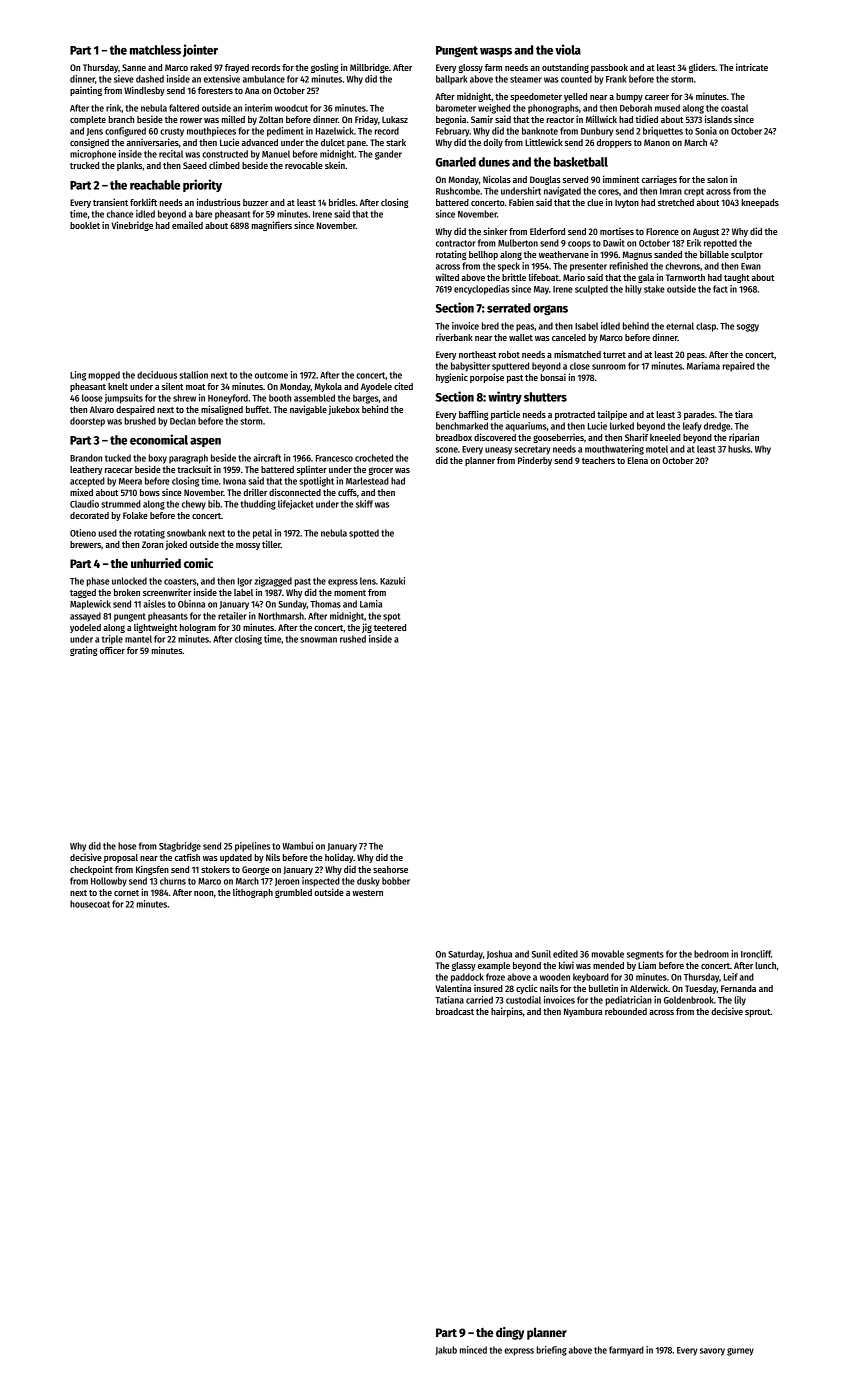  What do you see at coordinates (369, 68) in the image?
I see `Millbridge` at bounding box center [369, 68].
